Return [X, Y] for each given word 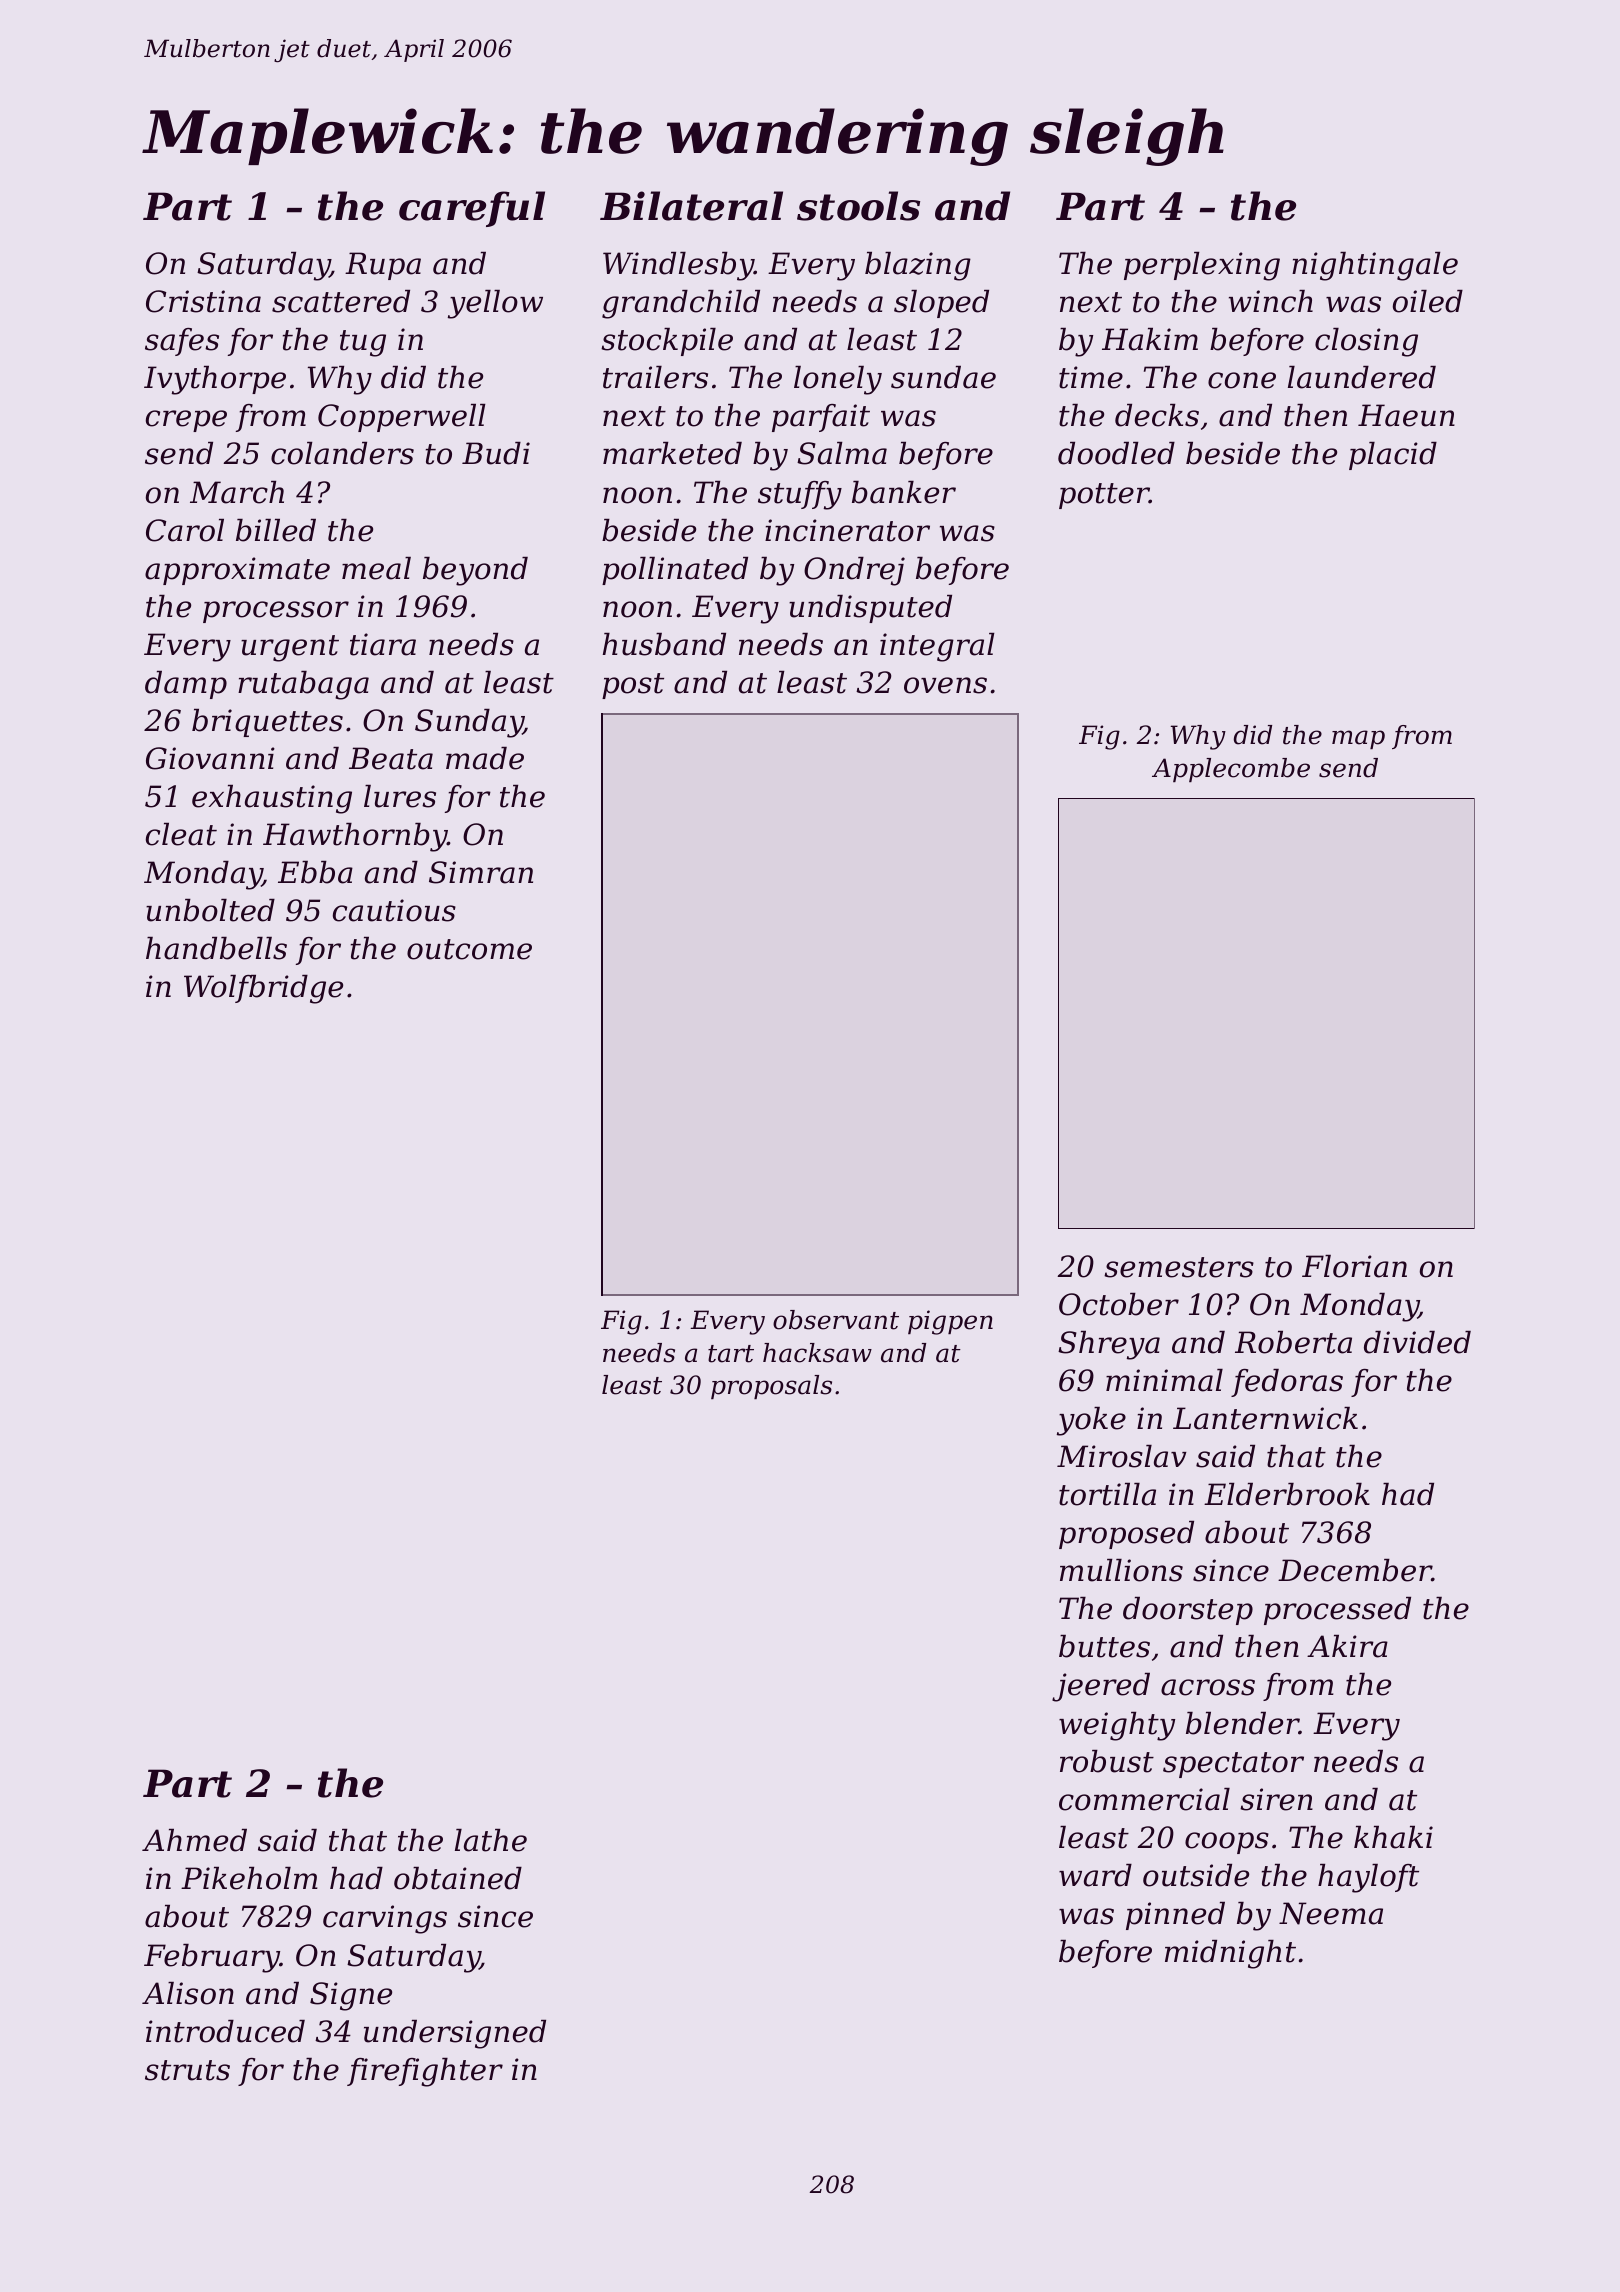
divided [1417, 1342]
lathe [491, 1840]
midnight [1230, 1954]
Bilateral [691, 206]
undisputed [870, 609]
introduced [225, 2031]
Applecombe [1231, 770]
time [1091, 377]
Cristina [203, 301]
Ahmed [194, 1840]
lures [400, 796]
